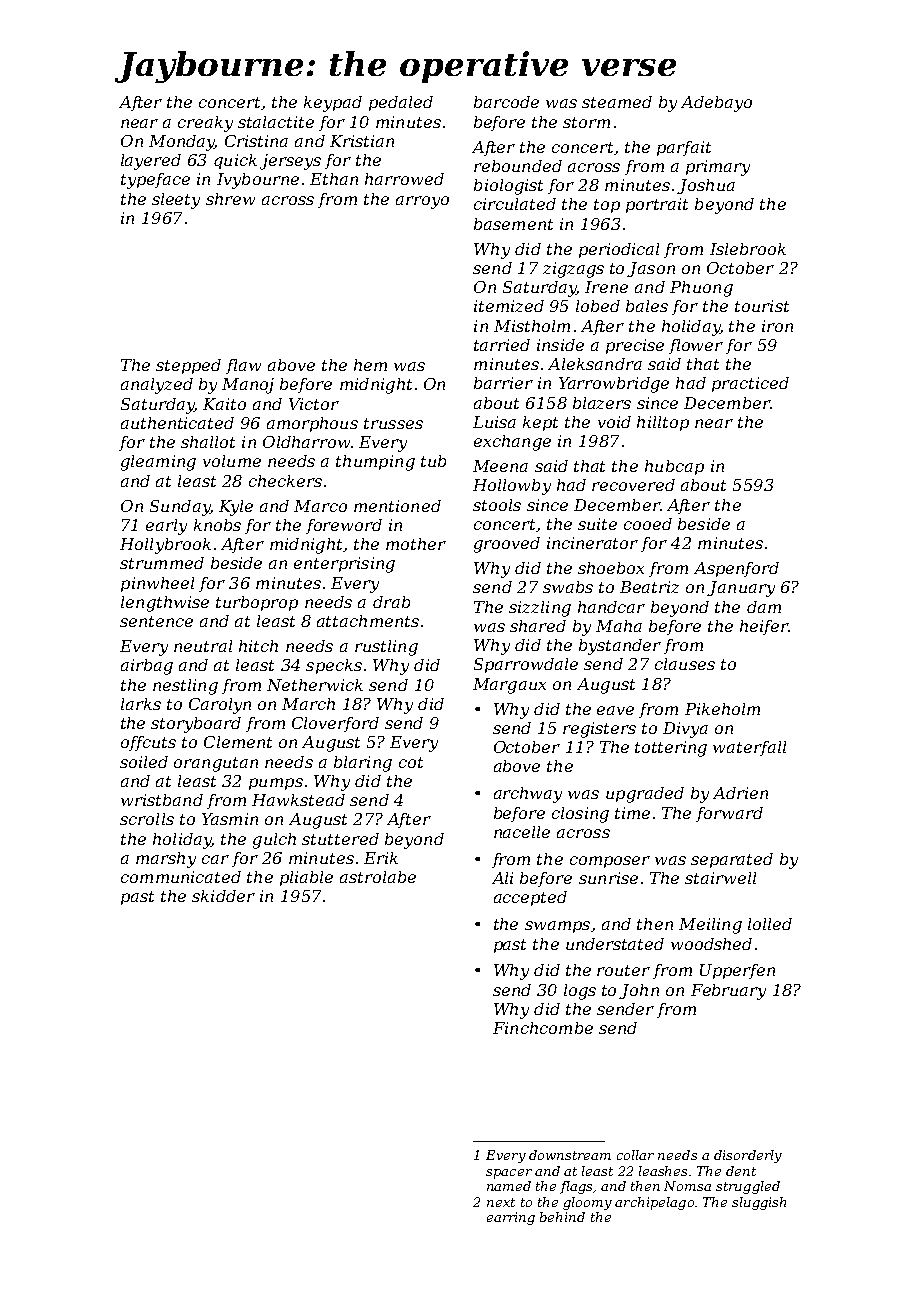 This screenshot has height=1308, width=924. Describe the element at coordinates (543, 1028) in the screenshot. I see `Finchcombe` at that location.
